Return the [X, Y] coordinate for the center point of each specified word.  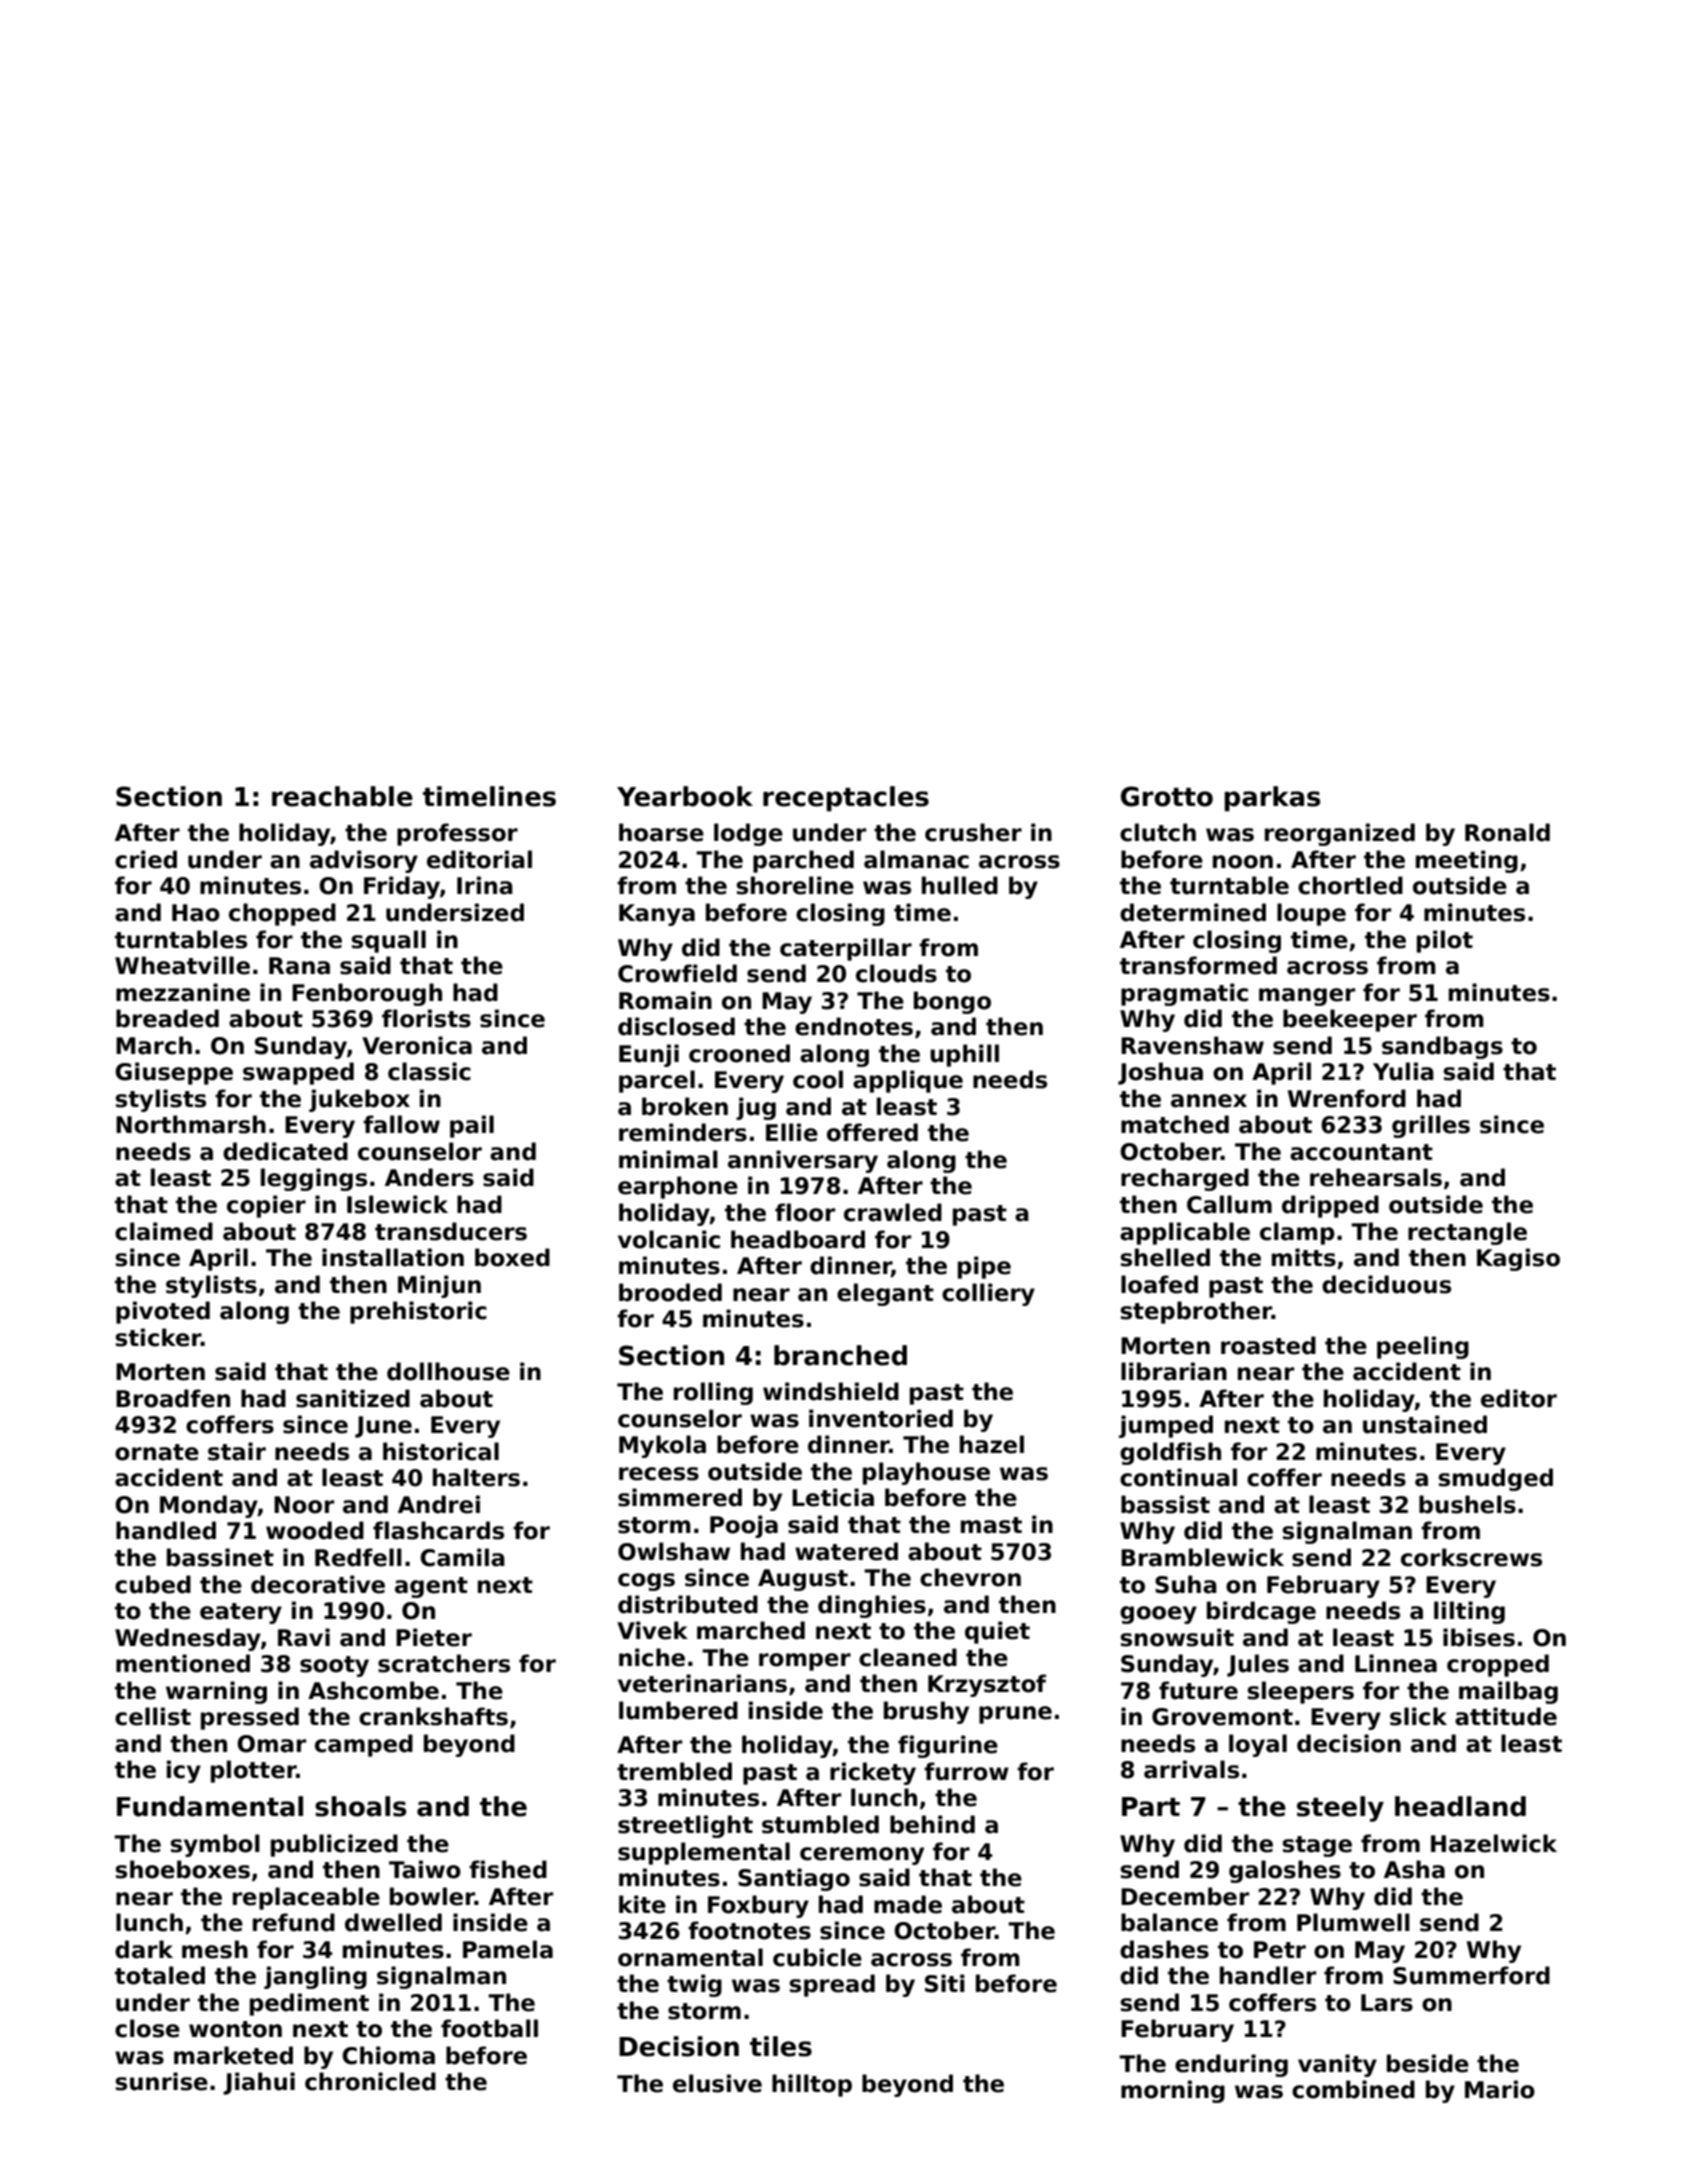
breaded [167, 1018]
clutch [1158, 832]
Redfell [358, 1557]
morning [1173, 2091]
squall [389, 941]
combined [1353, 2089]
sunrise [162, 2081]
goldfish [1170, 1453]
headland [1460, 1806]
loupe [1311, 914]
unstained [1425, 1424]
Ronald [1507, 832]
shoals [360, 1806]
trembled [674, 1771]
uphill [964, 1055]
